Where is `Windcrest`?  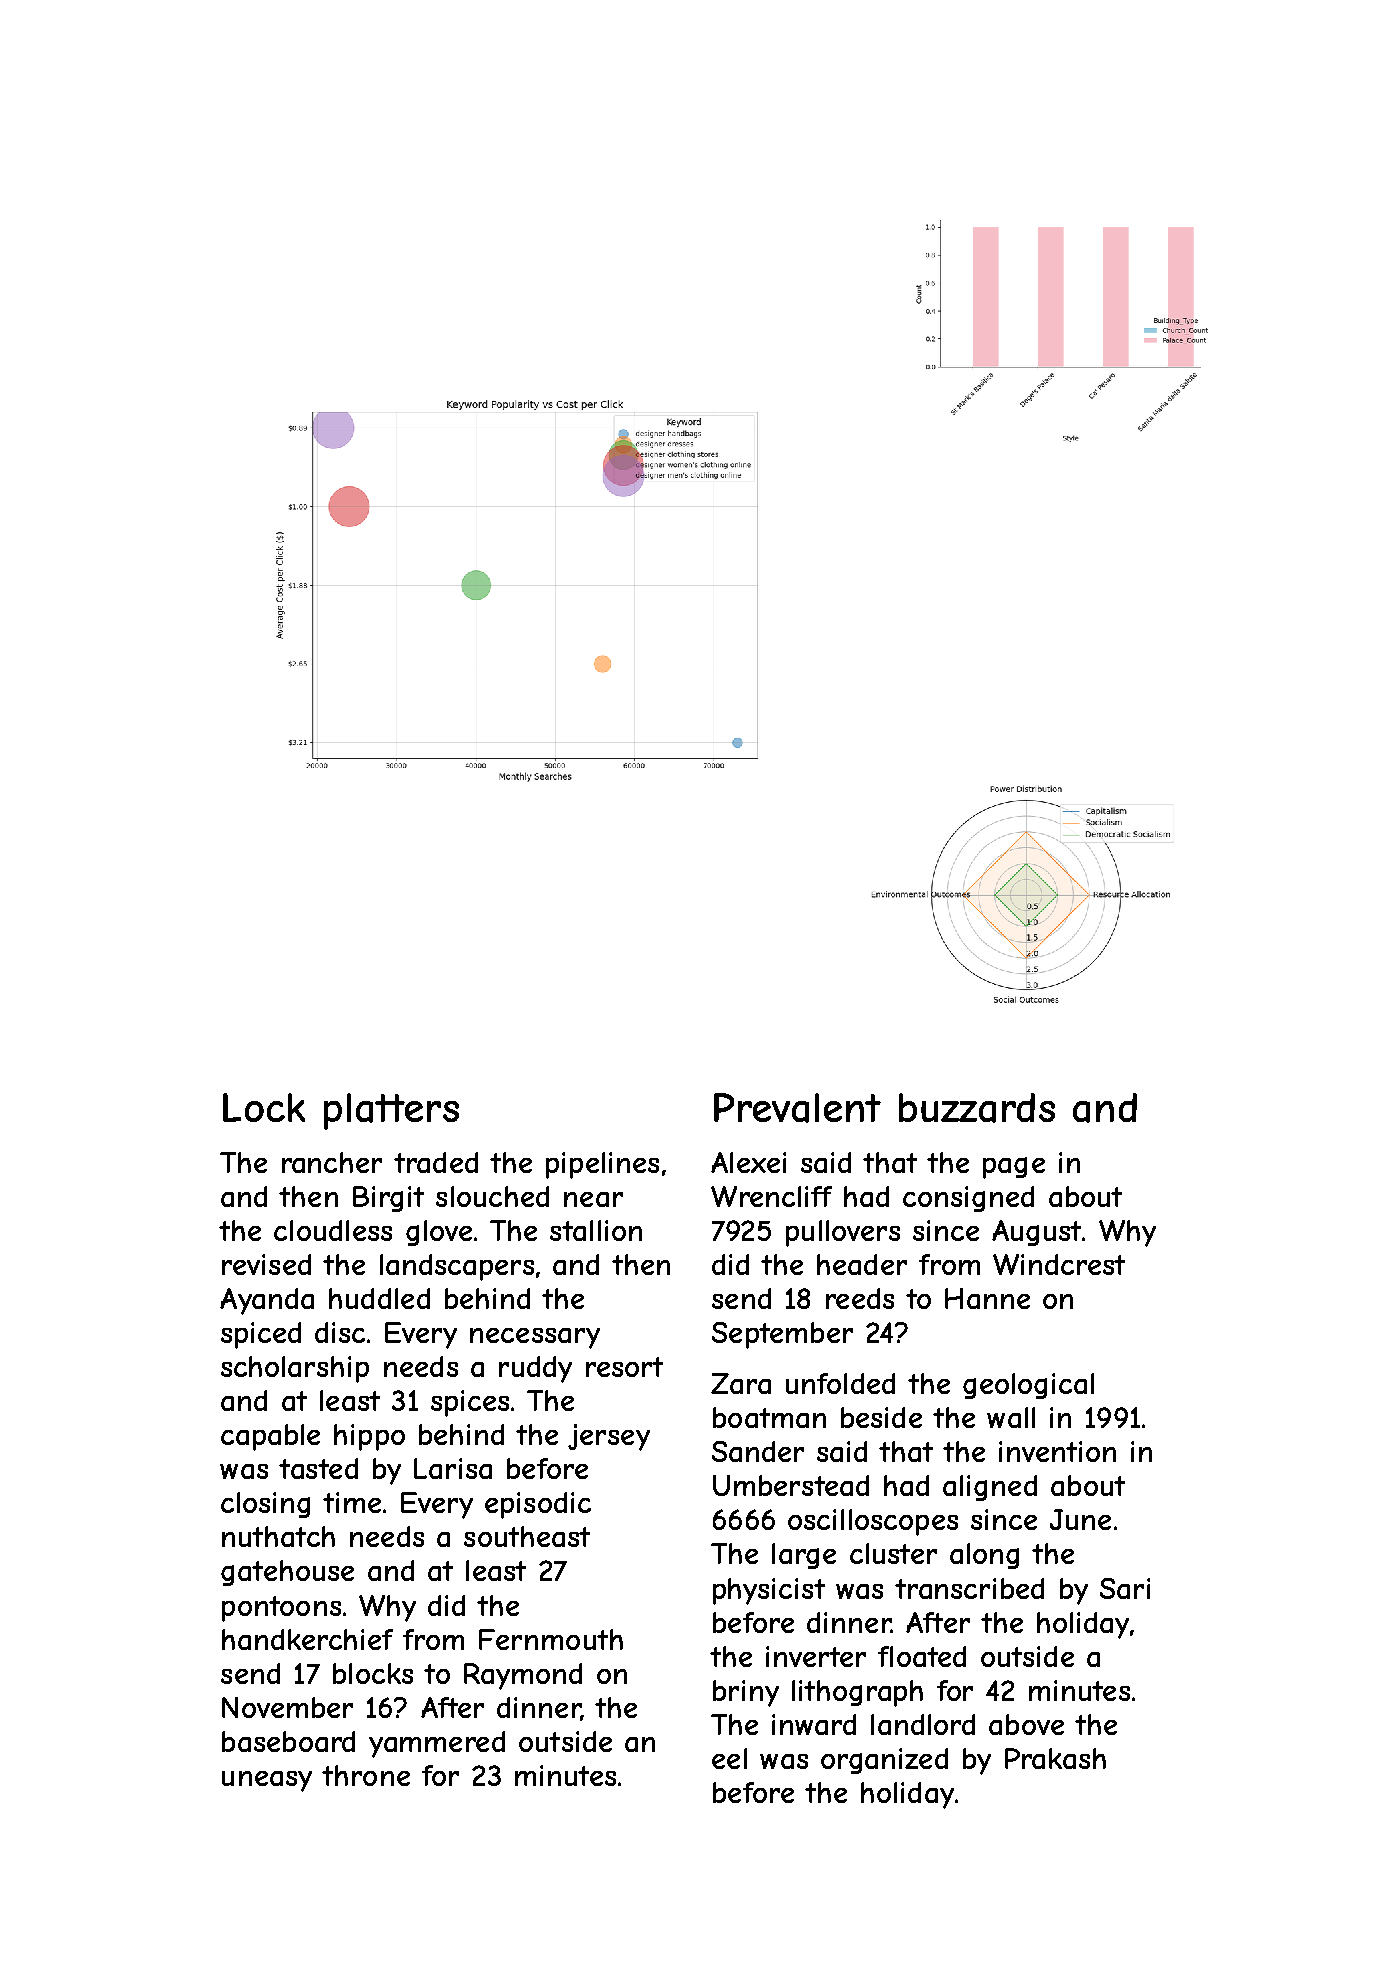 Windcrest is located at coordinates (1059, 1264).
